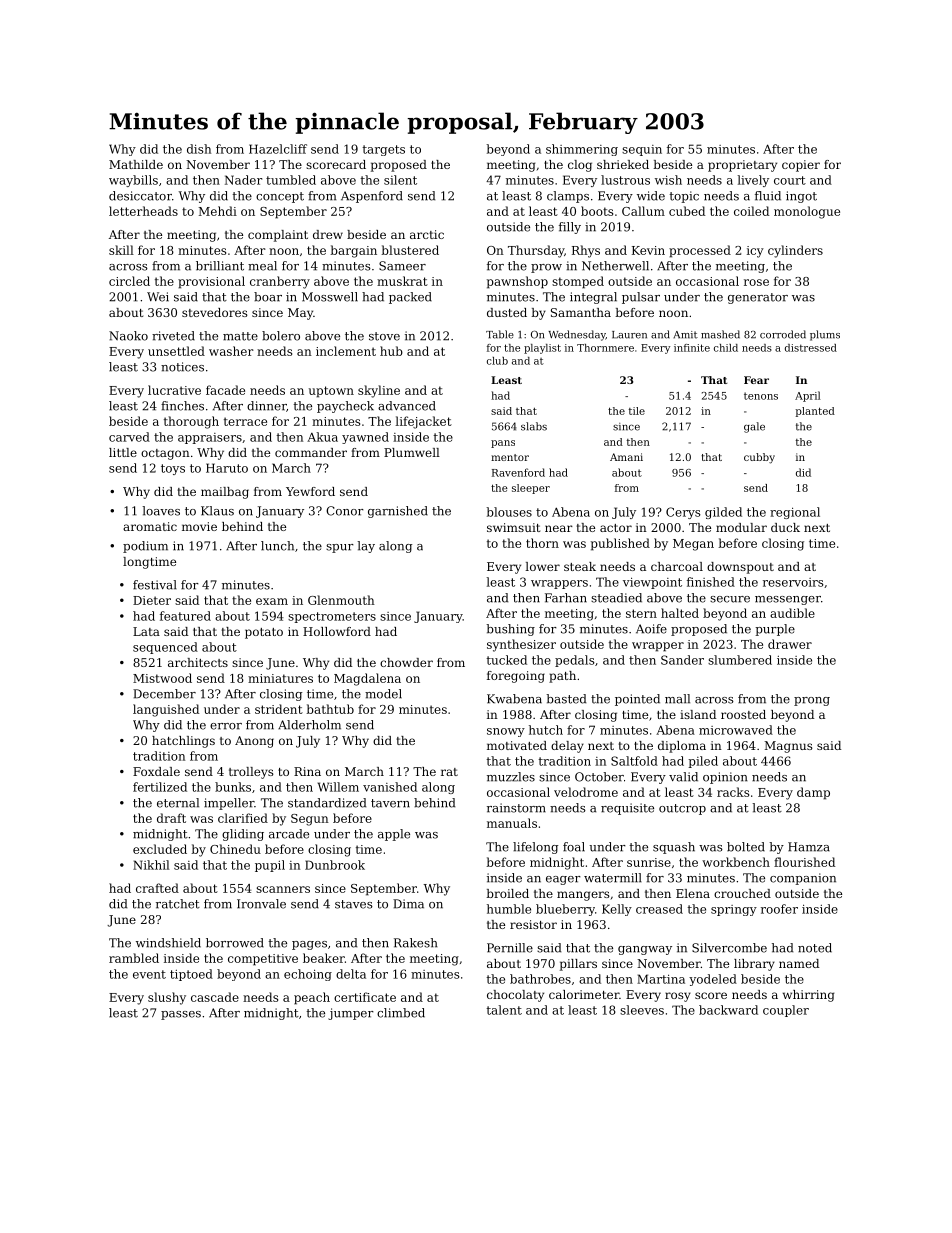 The width and height of the page is (952, 1233). I want to click on coiled, so click(751, 211).
